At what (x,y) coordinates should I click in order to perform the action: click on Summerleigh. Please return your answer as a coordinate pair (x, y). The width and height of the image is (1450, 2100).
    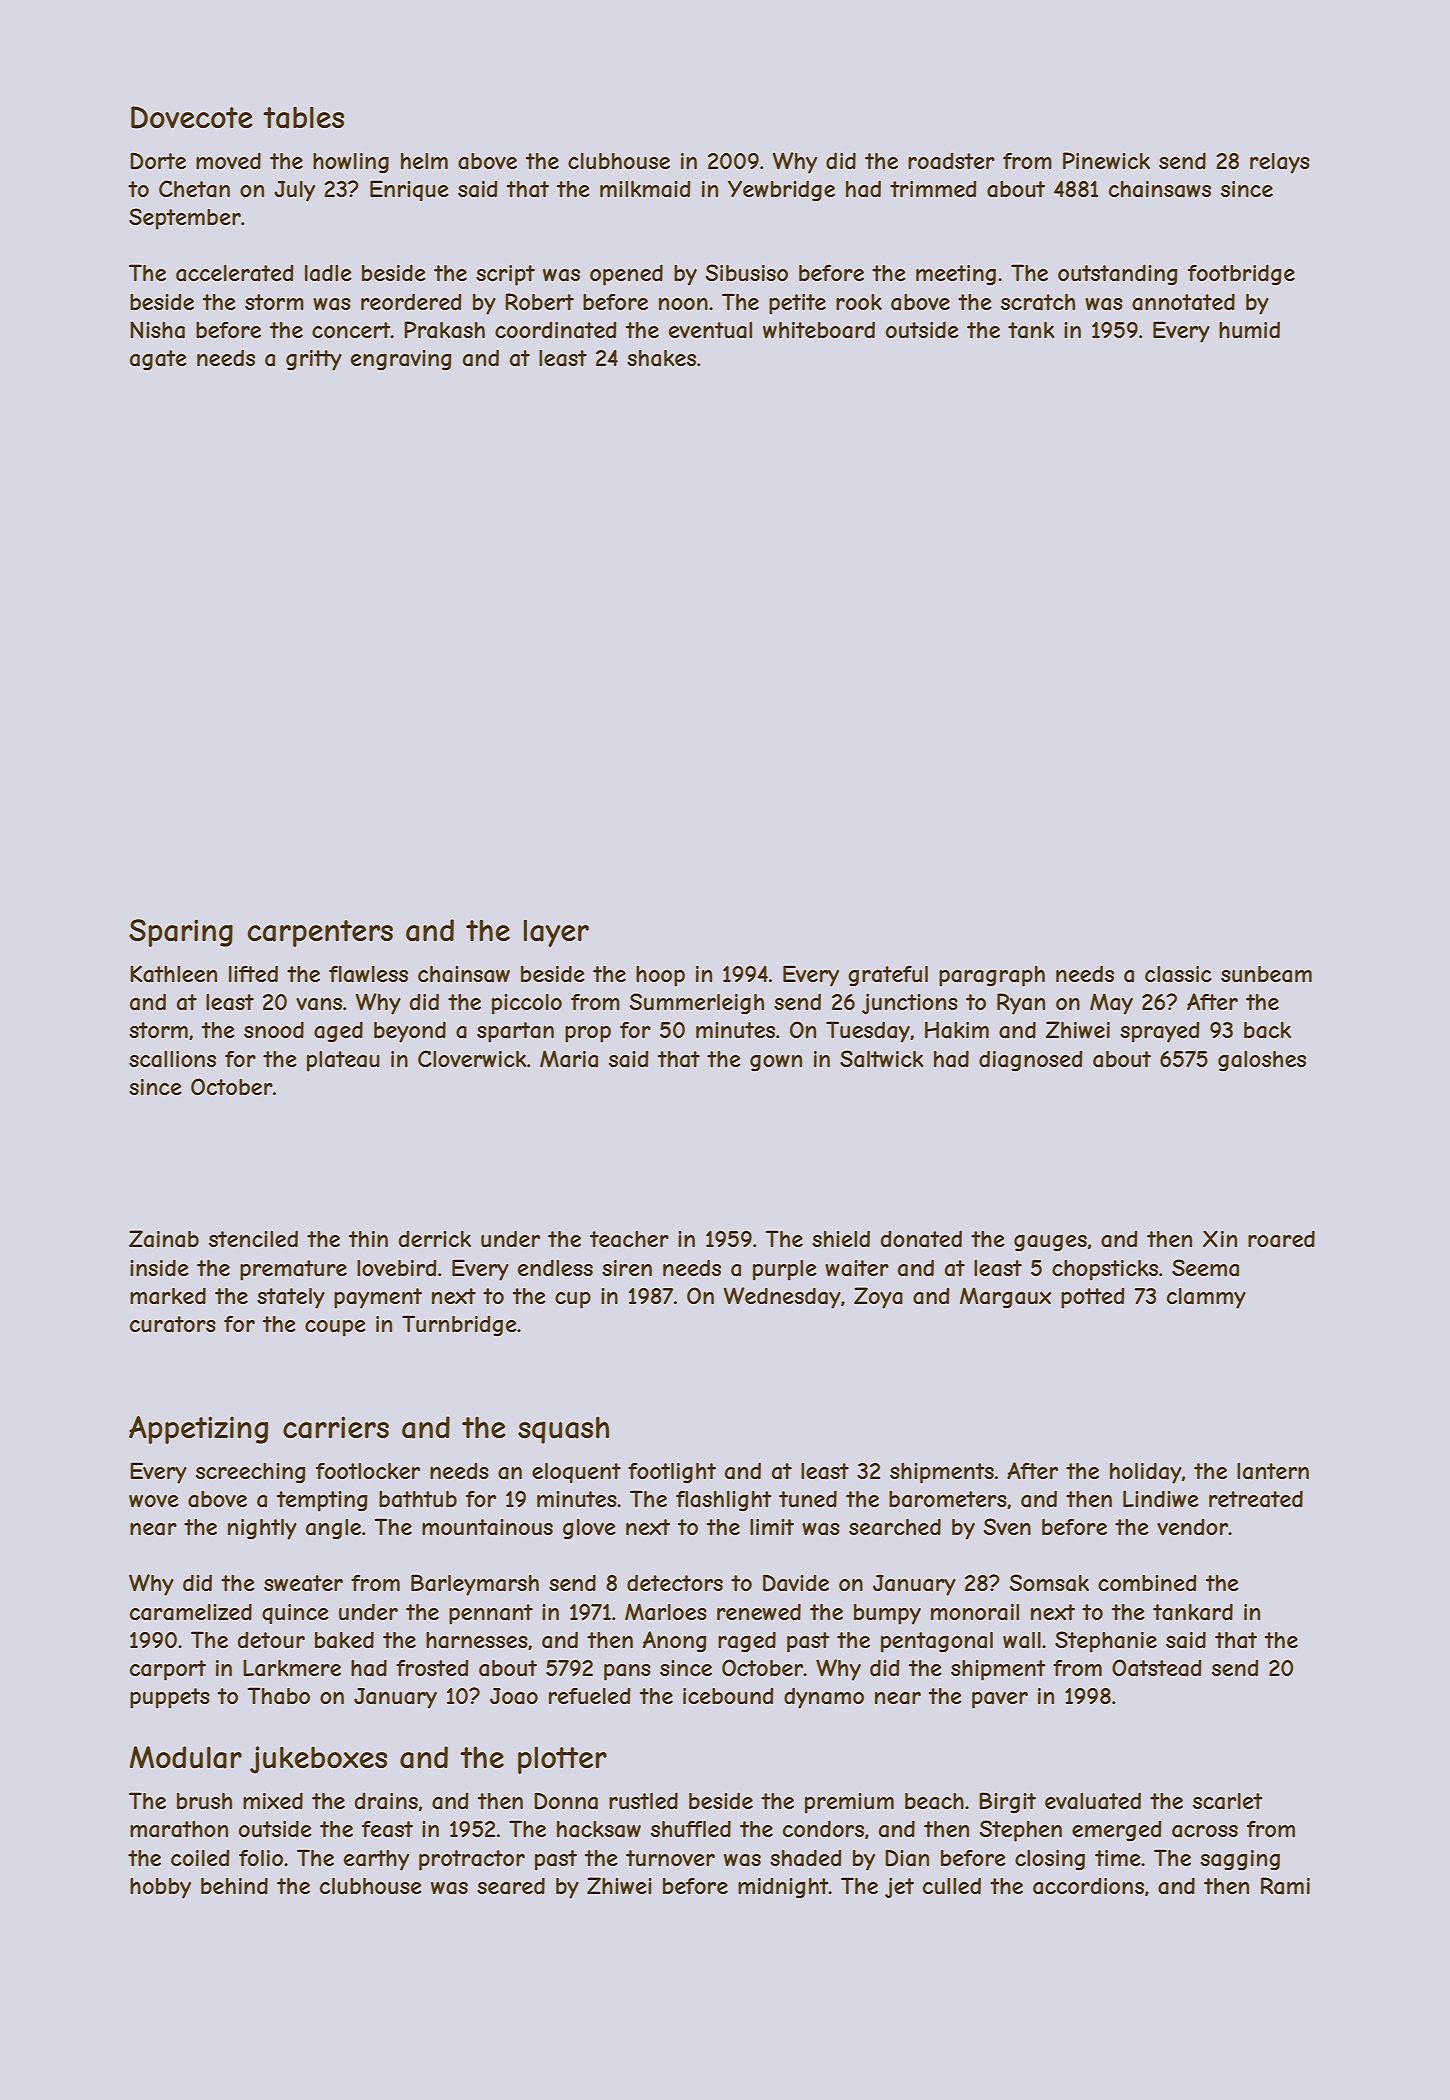
    Looking at the image, I should click on (697, 1003).
